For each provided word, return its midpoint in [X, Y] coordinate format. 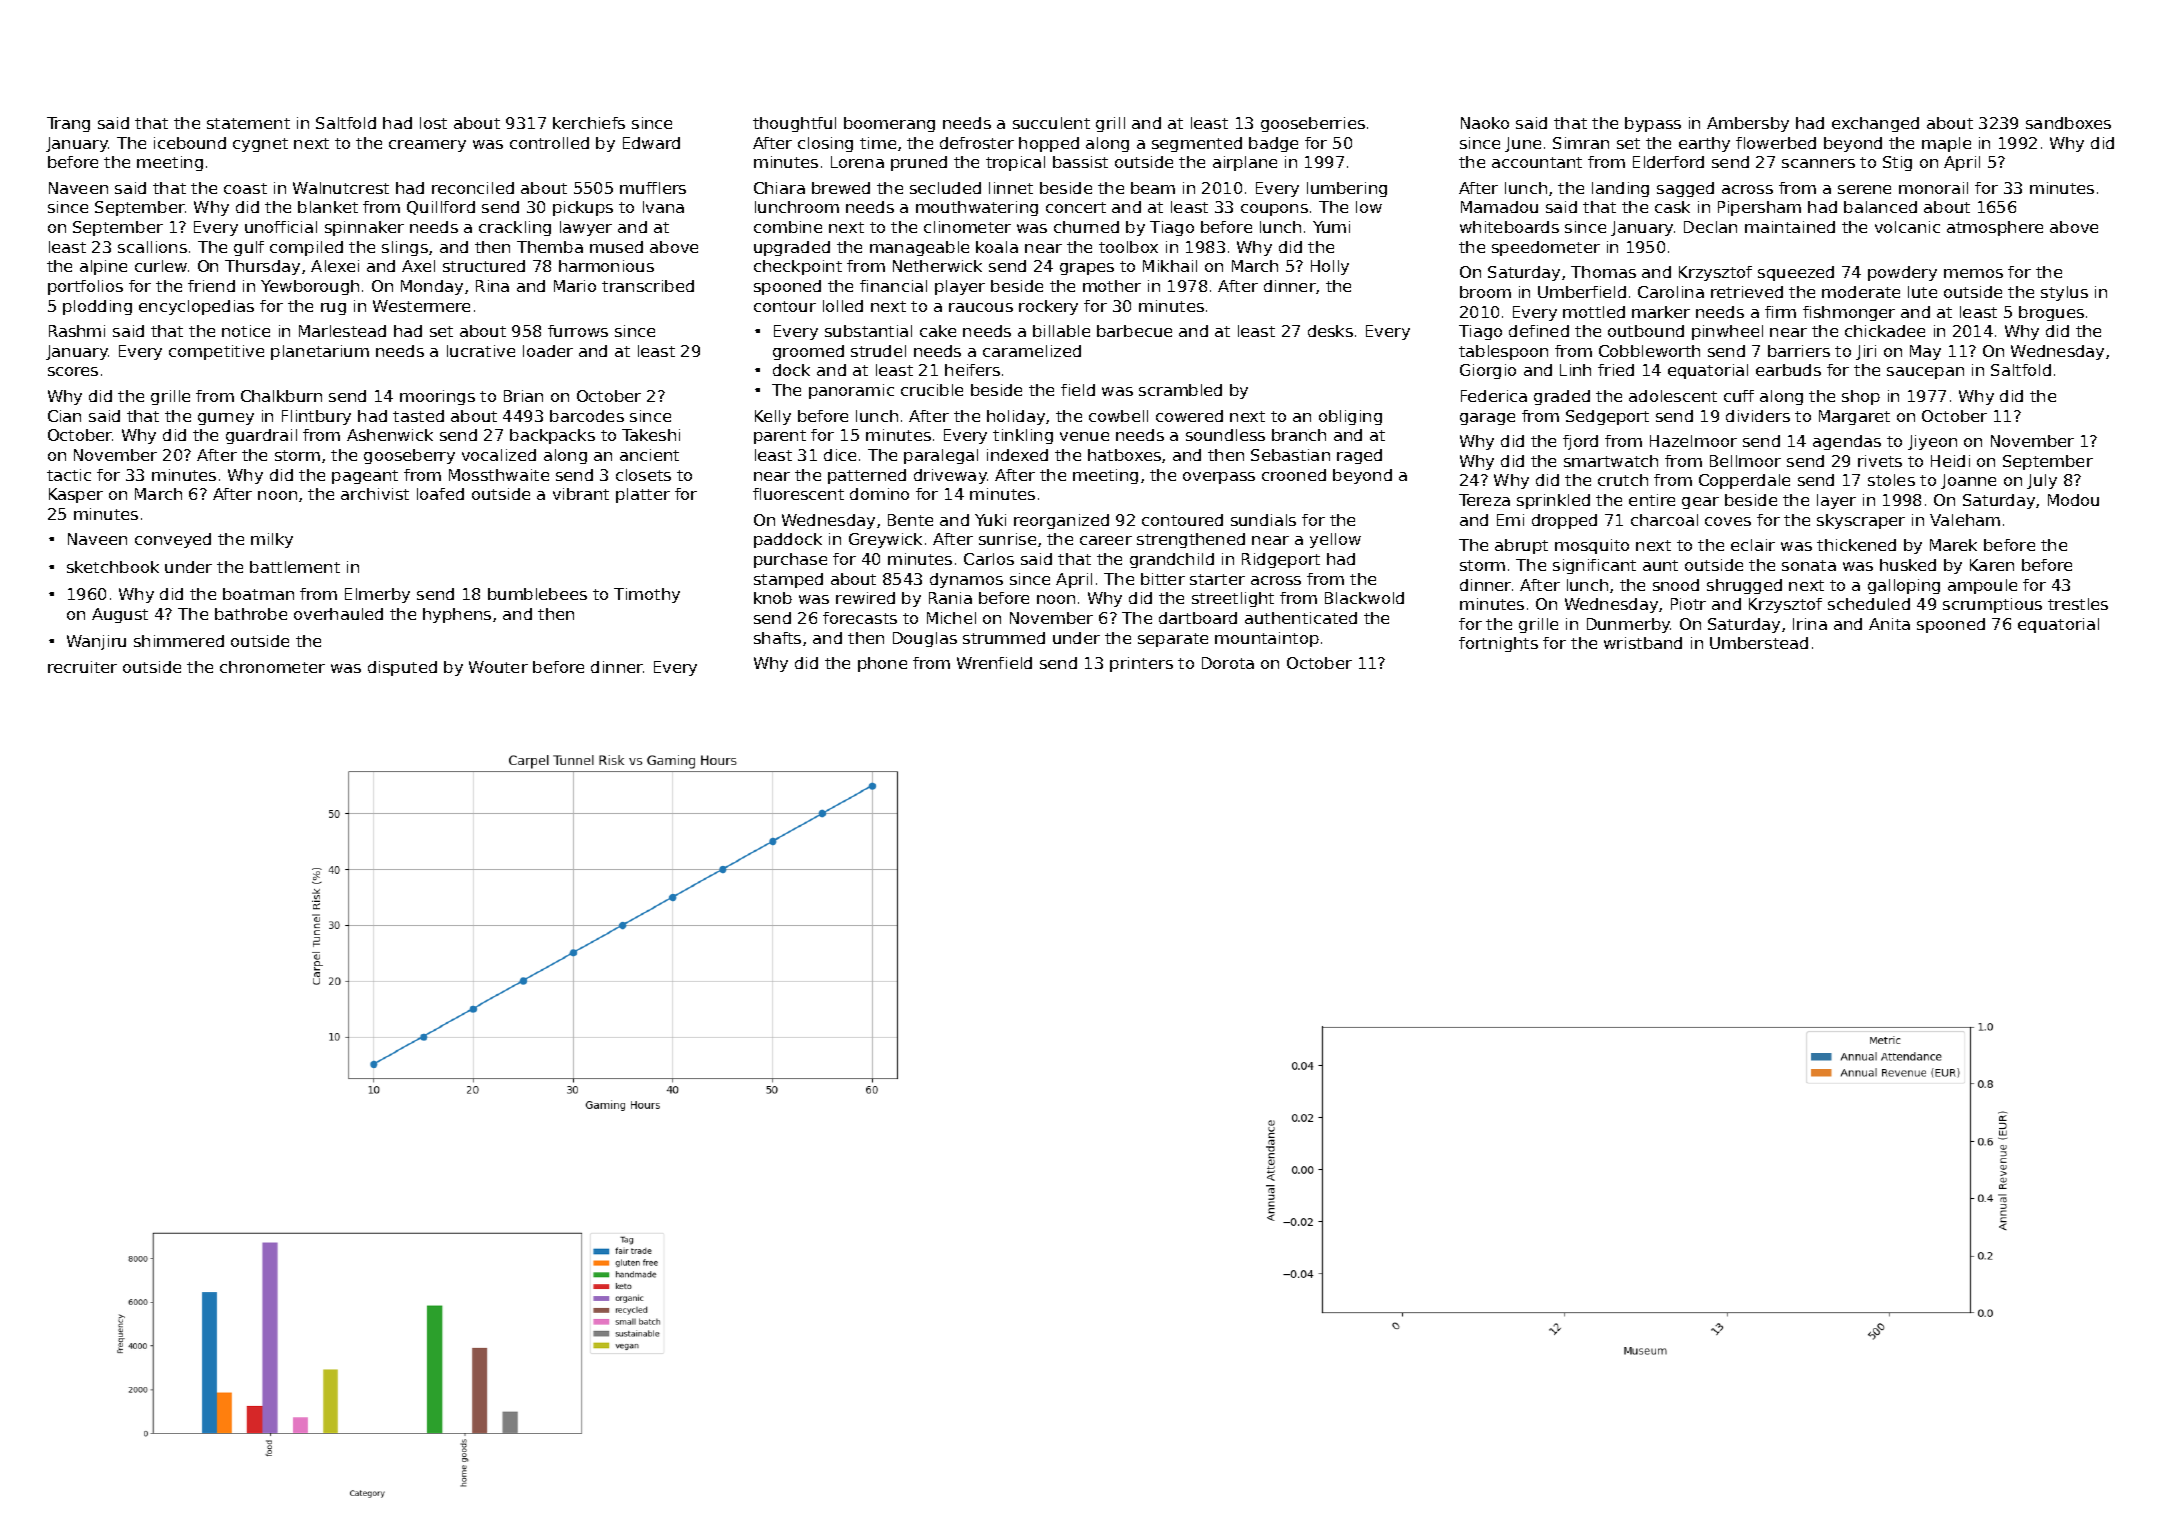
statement [248, 123]
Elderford [1668, 162]
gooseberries [1313, 124]
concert [1076, 207]
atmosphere [1995, 228]
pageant [365, 477]
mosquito [1592, 546]
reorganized [1061, 521]
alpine [103, 267]
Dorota [1228, 663]
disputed [402, 668]
